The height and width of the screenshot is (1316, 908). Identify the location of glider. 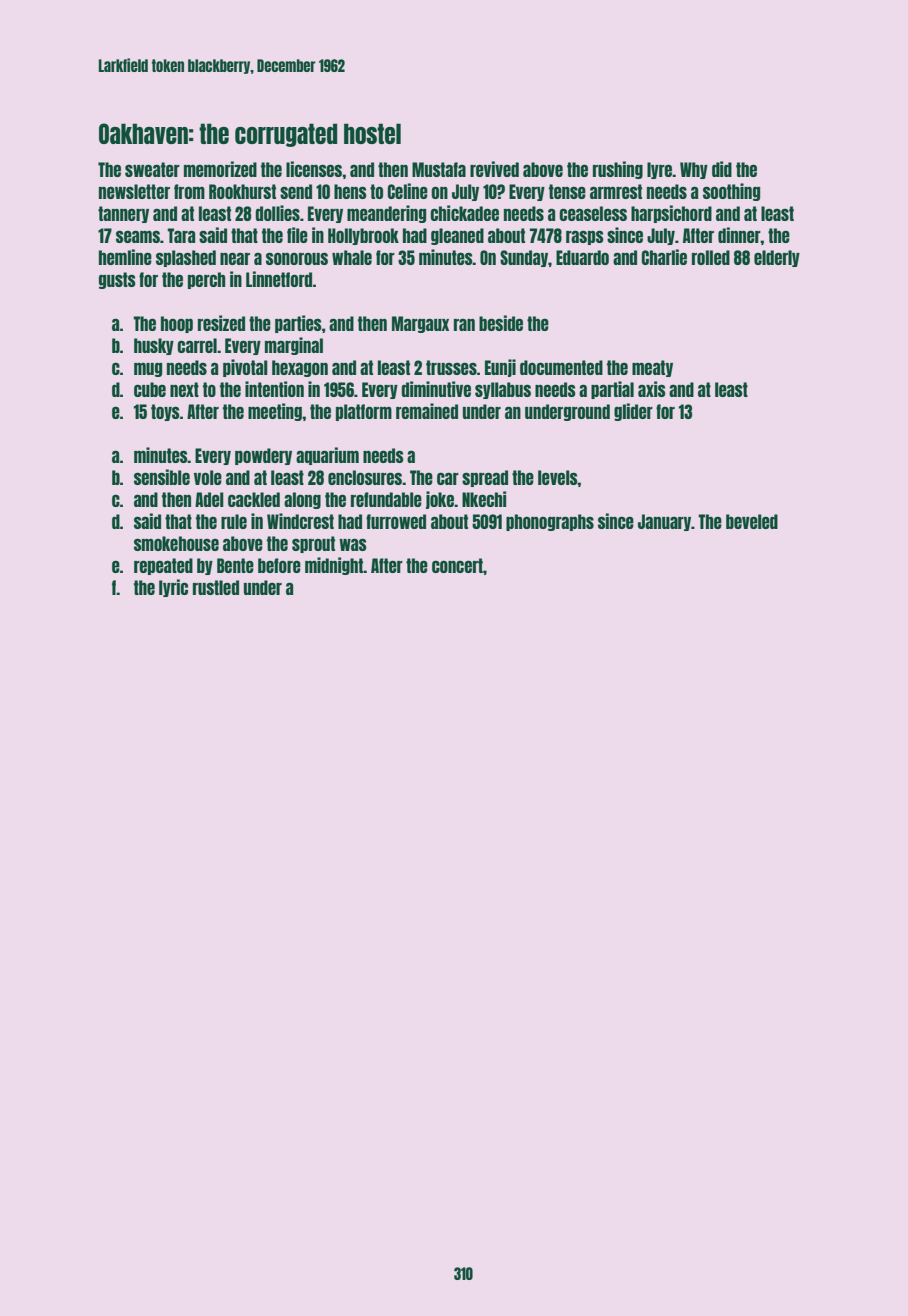
(633, 412).
